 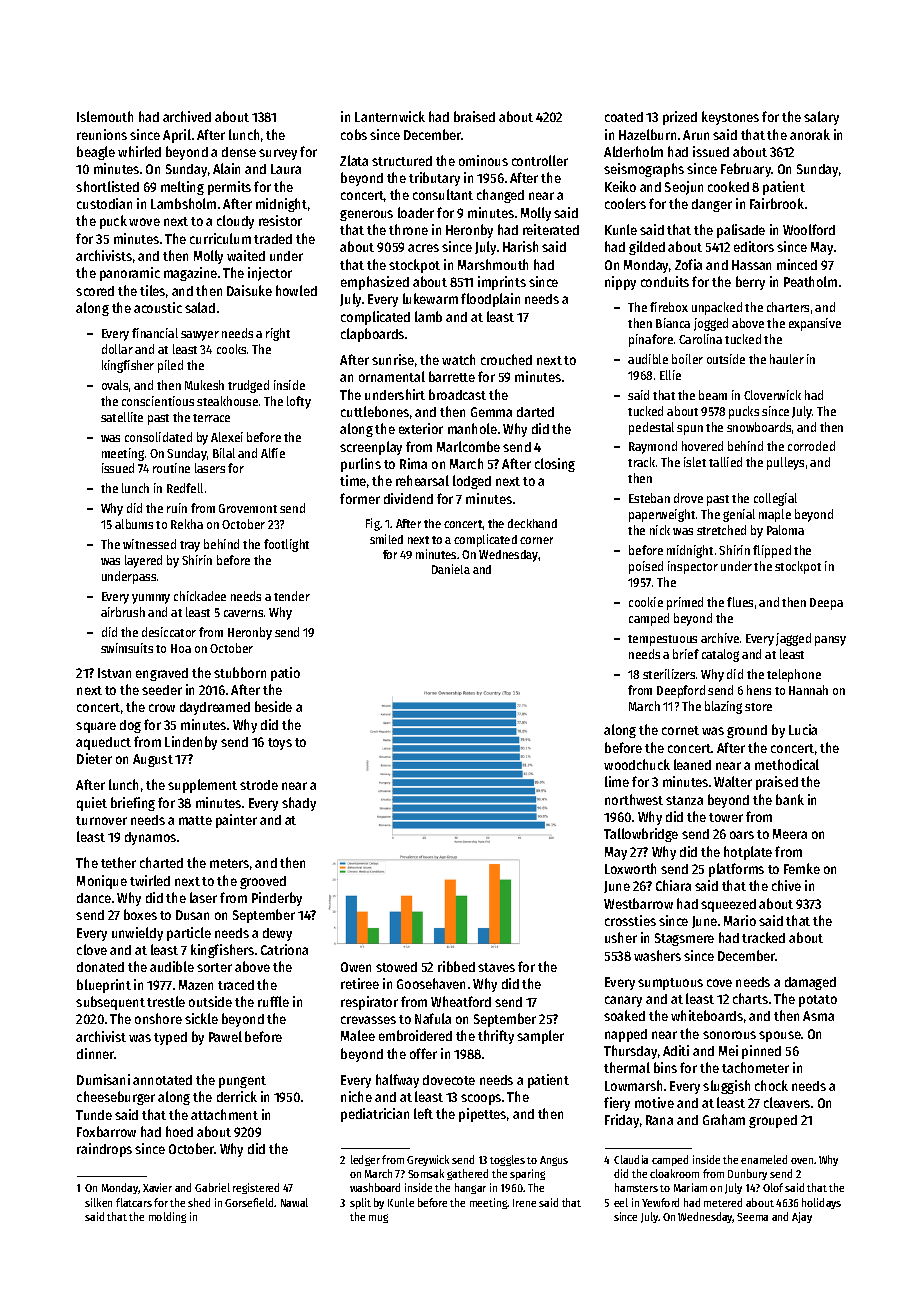 What do you see at coordinates (286, 545) in the screenshot?
I see `footlight` at bounding box center [286, 545].
